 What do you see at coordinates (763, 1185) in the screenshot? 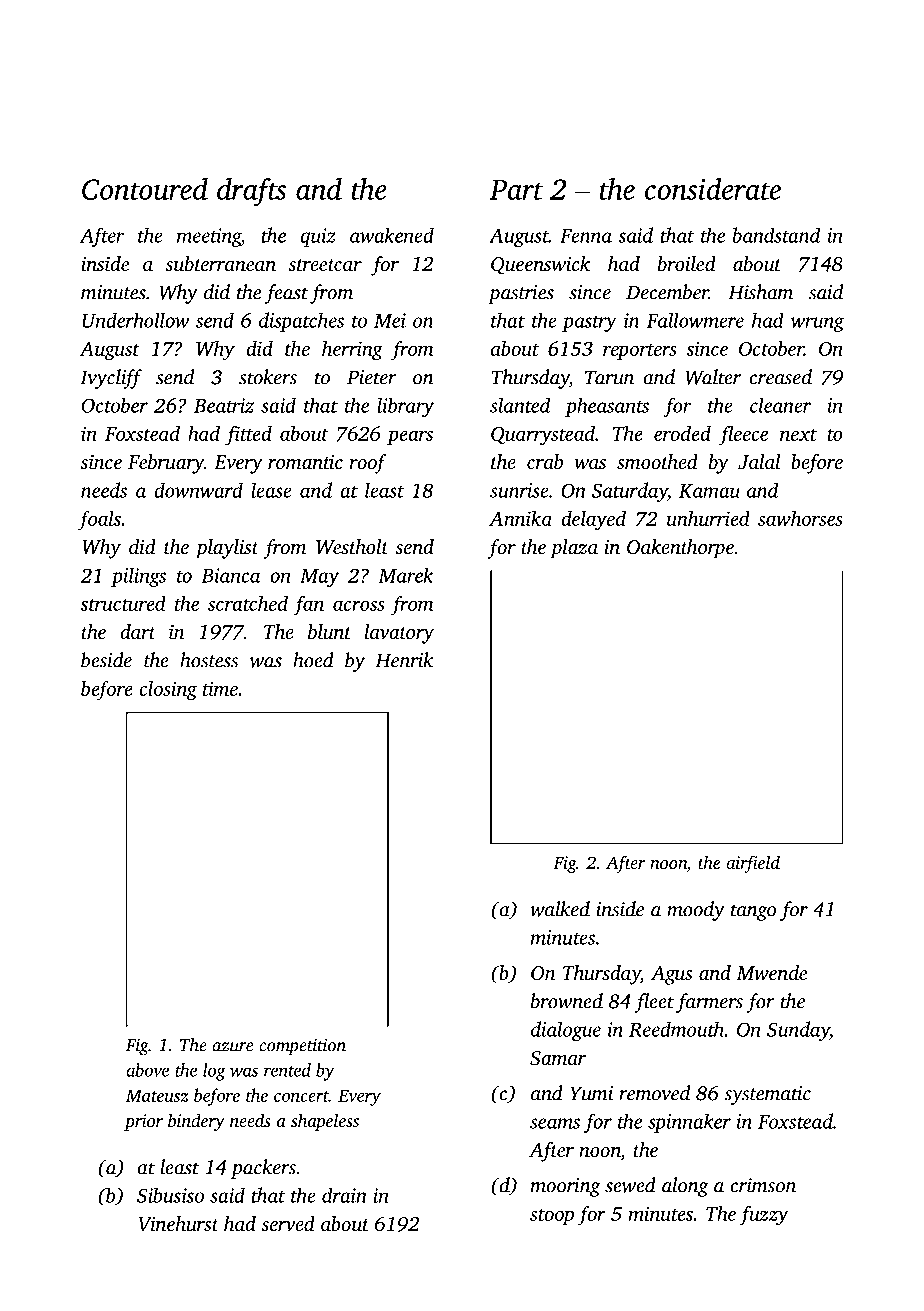
I see `crimson` at bounding box center [763, 1185].
